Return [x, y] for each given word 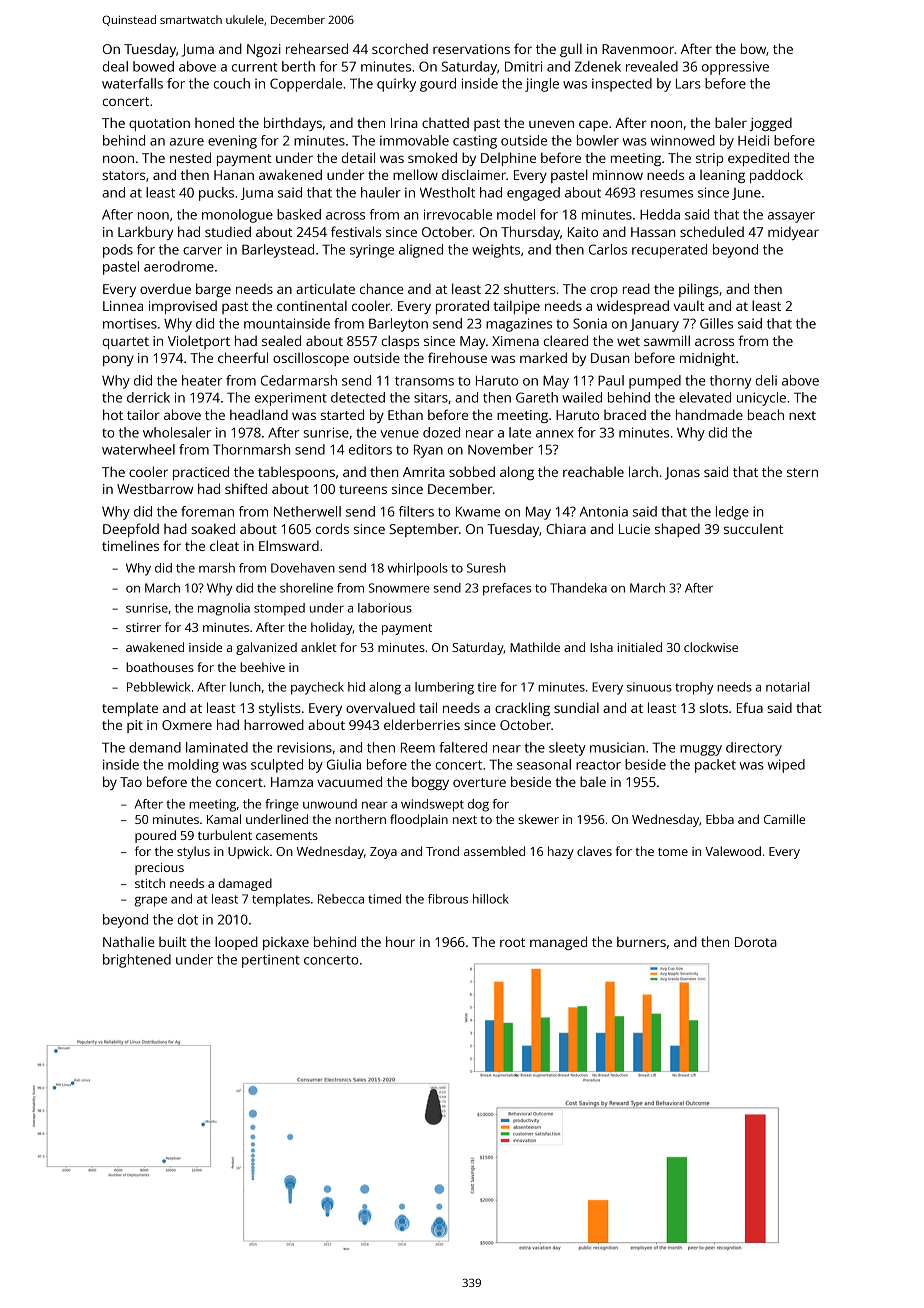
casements [287, 836]
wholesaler [177, 432]
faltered [463, 747]
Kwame [478, 511]
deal [115, 66]
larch [643, 471]
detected [358, 397]
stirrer [143, 627]
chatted [445, 122]
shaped [677, 530]
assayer [791, 217]
